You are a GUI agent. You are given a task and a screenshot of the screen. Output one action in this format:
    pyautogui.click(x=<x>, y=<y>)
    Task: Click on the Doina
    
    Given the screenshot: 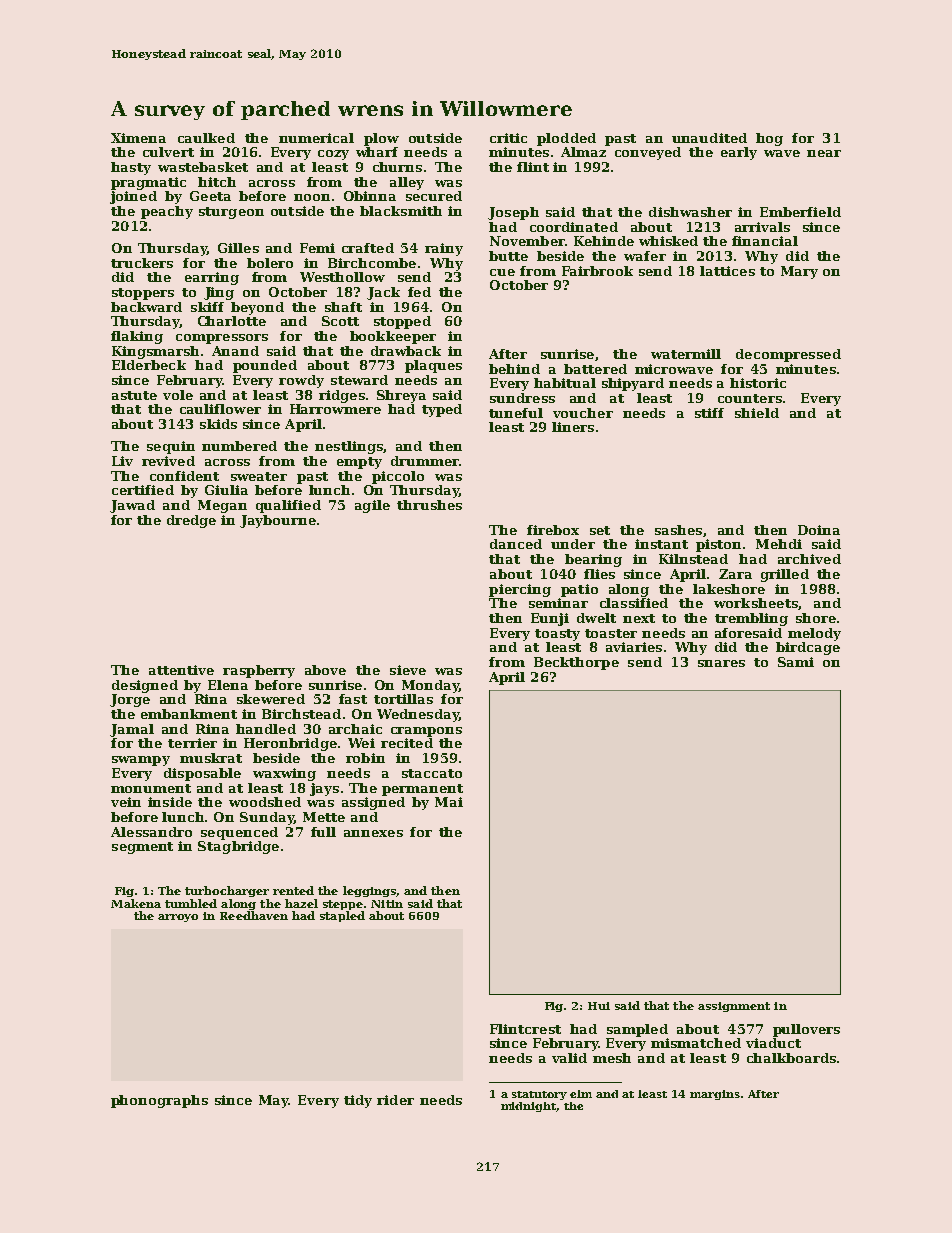 What is the action you would take?
    pyautogui.click(x=819, y=530)
